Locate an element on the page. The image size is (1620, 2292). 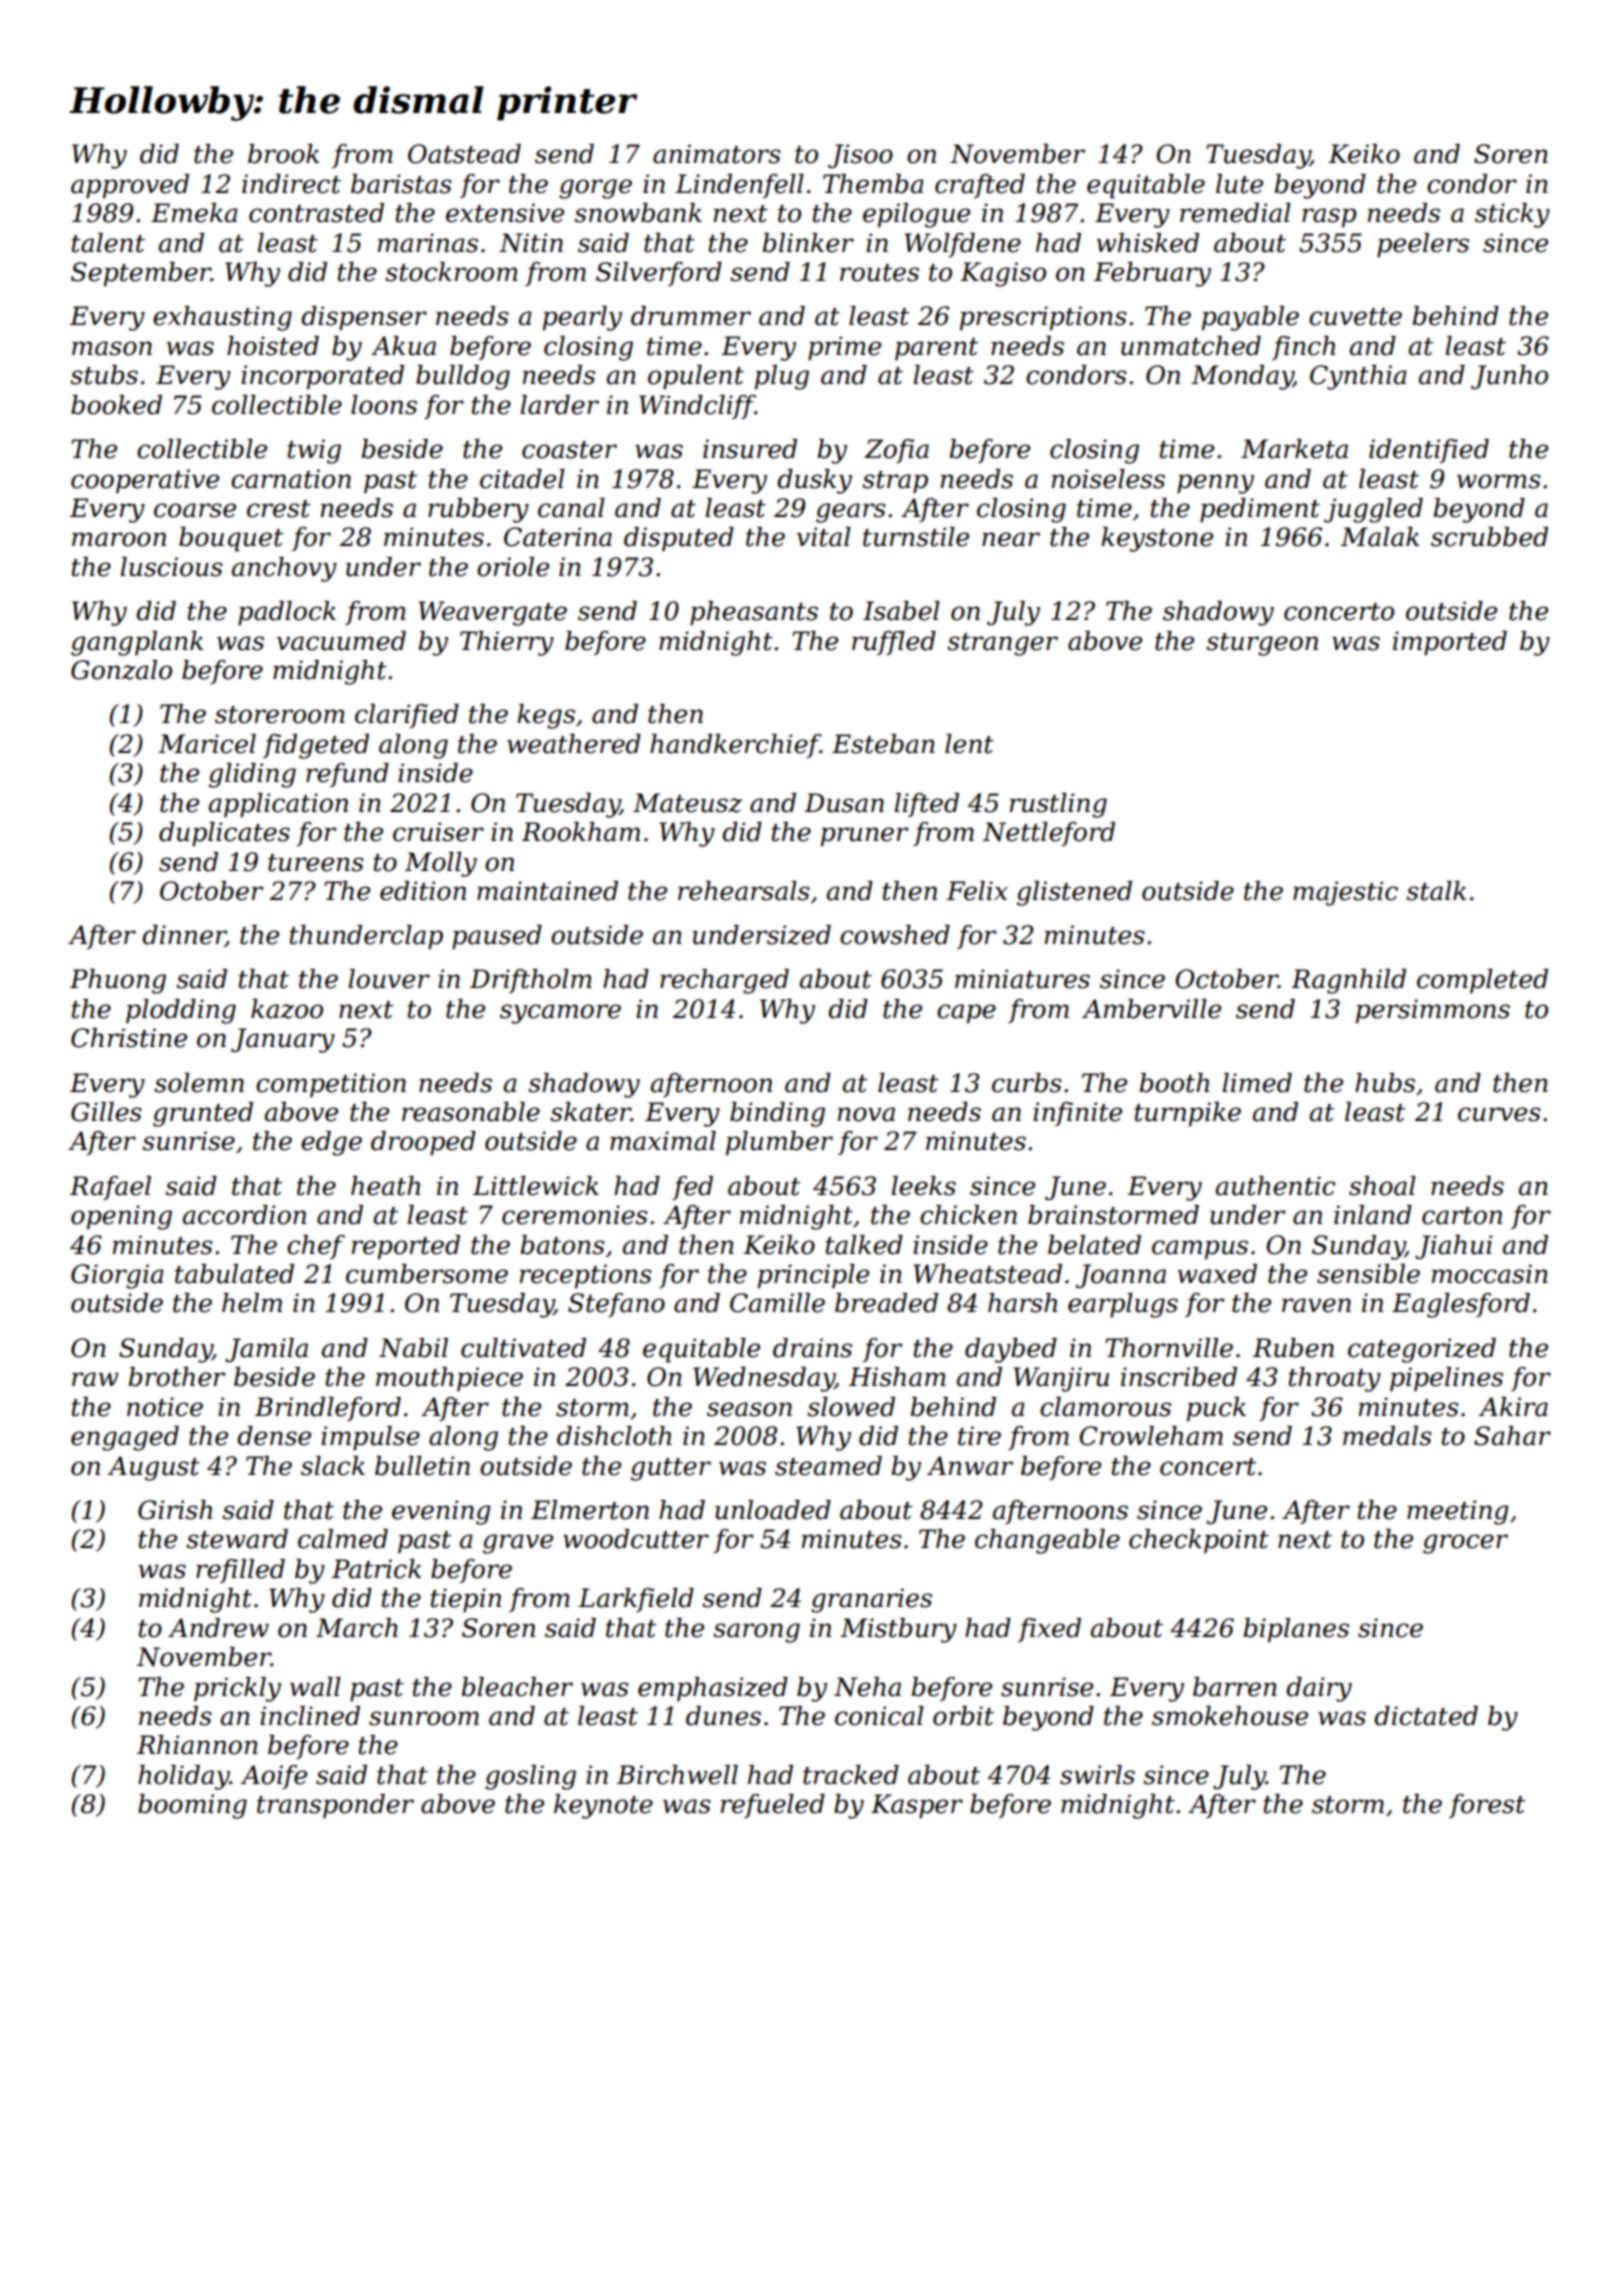
peelers is located at coordinates (1423, 245).
